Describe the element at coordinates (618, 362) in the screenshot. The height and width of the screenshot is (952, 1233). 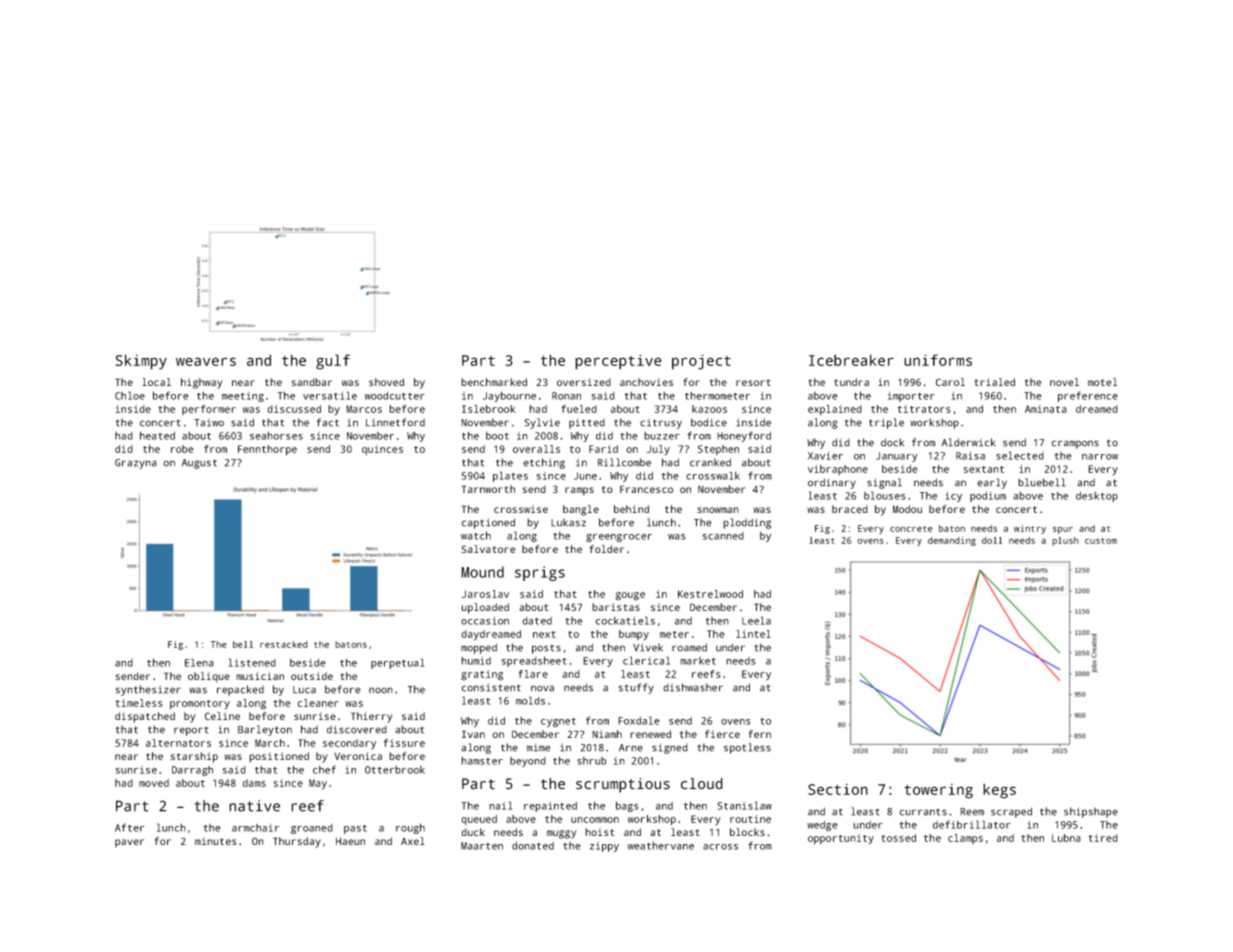
I see `perceptive` at that location.
